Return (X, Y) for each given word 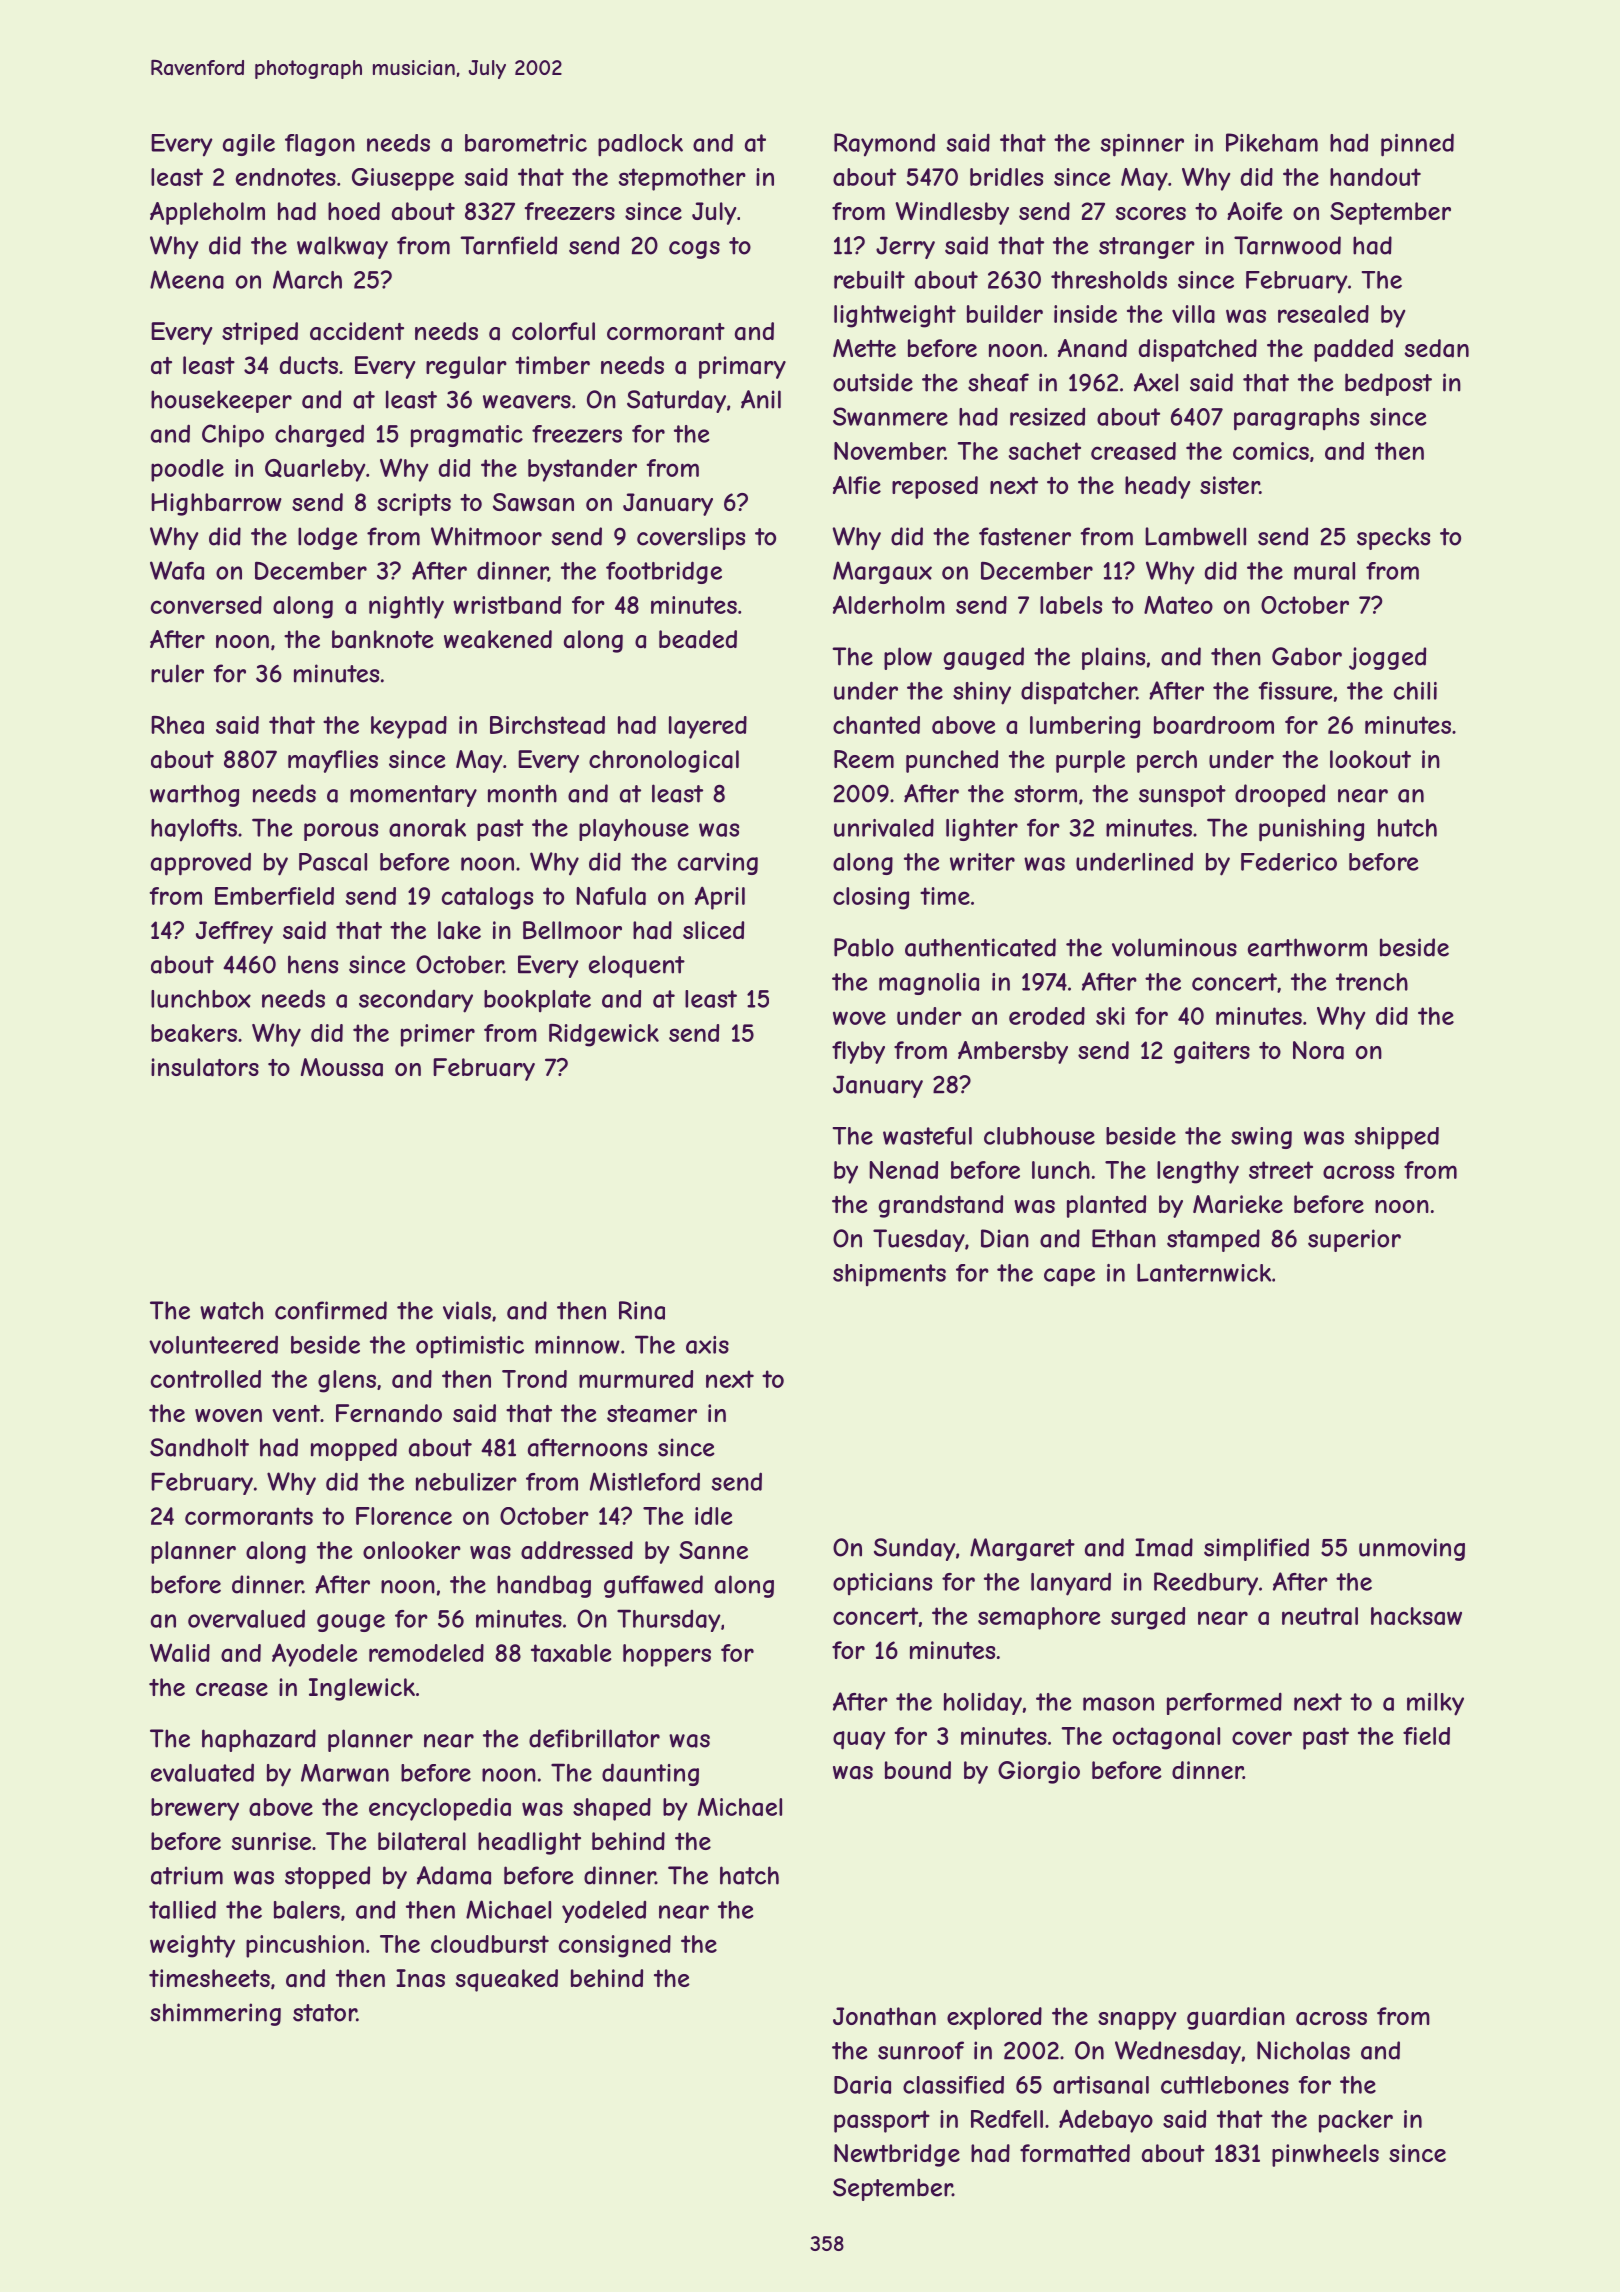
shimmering (215, 2014)
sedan (1436, 348)
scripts (414, 504)
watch (231, 1310)
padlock (640, 145)
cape (1069, 1277)
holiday (983, 1703)
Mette (864, 348)
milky (1435, 1704)
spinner (1142, 145)
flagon (320, 145)
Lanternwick (1204, 1272)
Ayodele (314, 1655)
